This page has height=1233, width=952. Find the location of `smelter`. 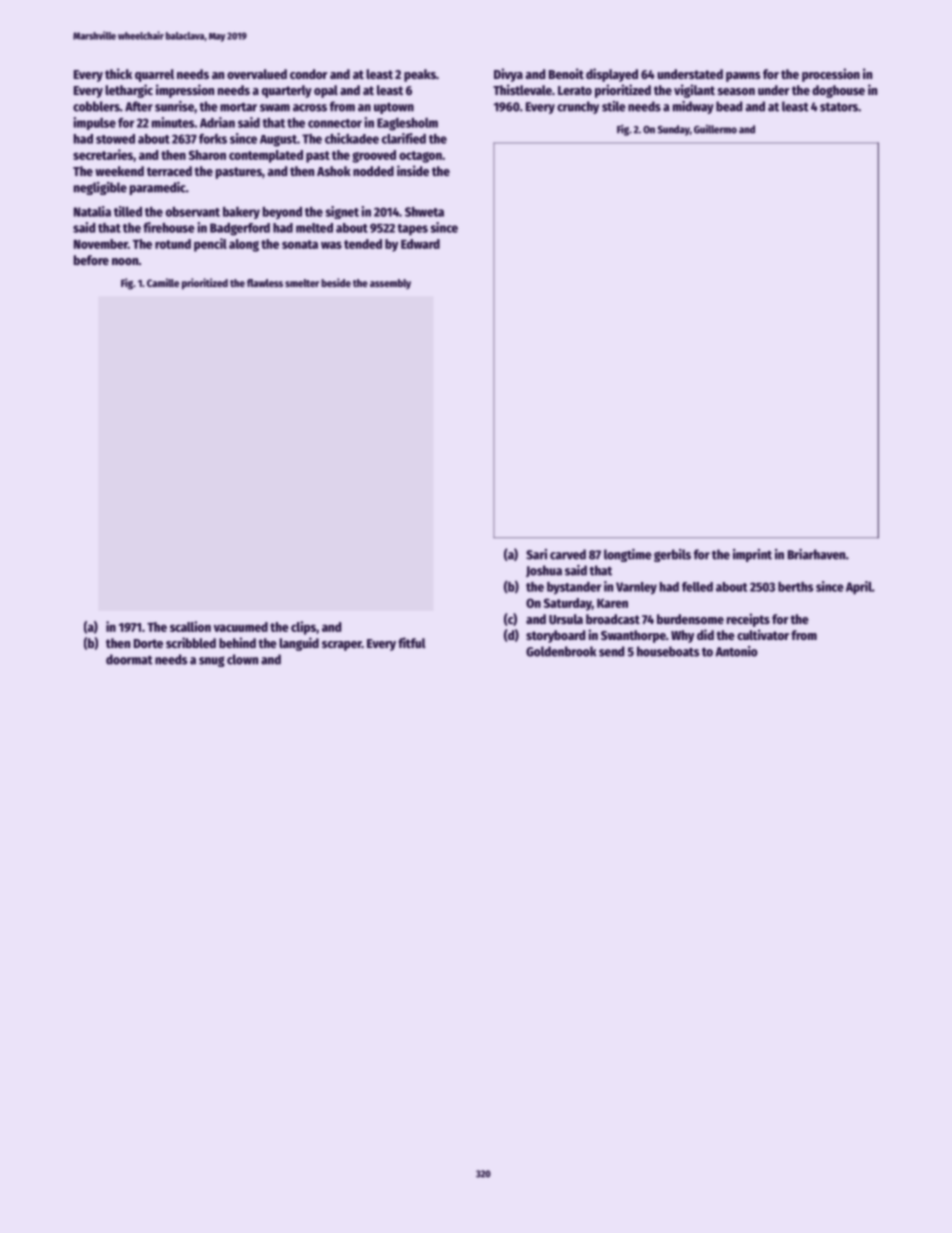

smelter is located at coordinates (302, 283).
